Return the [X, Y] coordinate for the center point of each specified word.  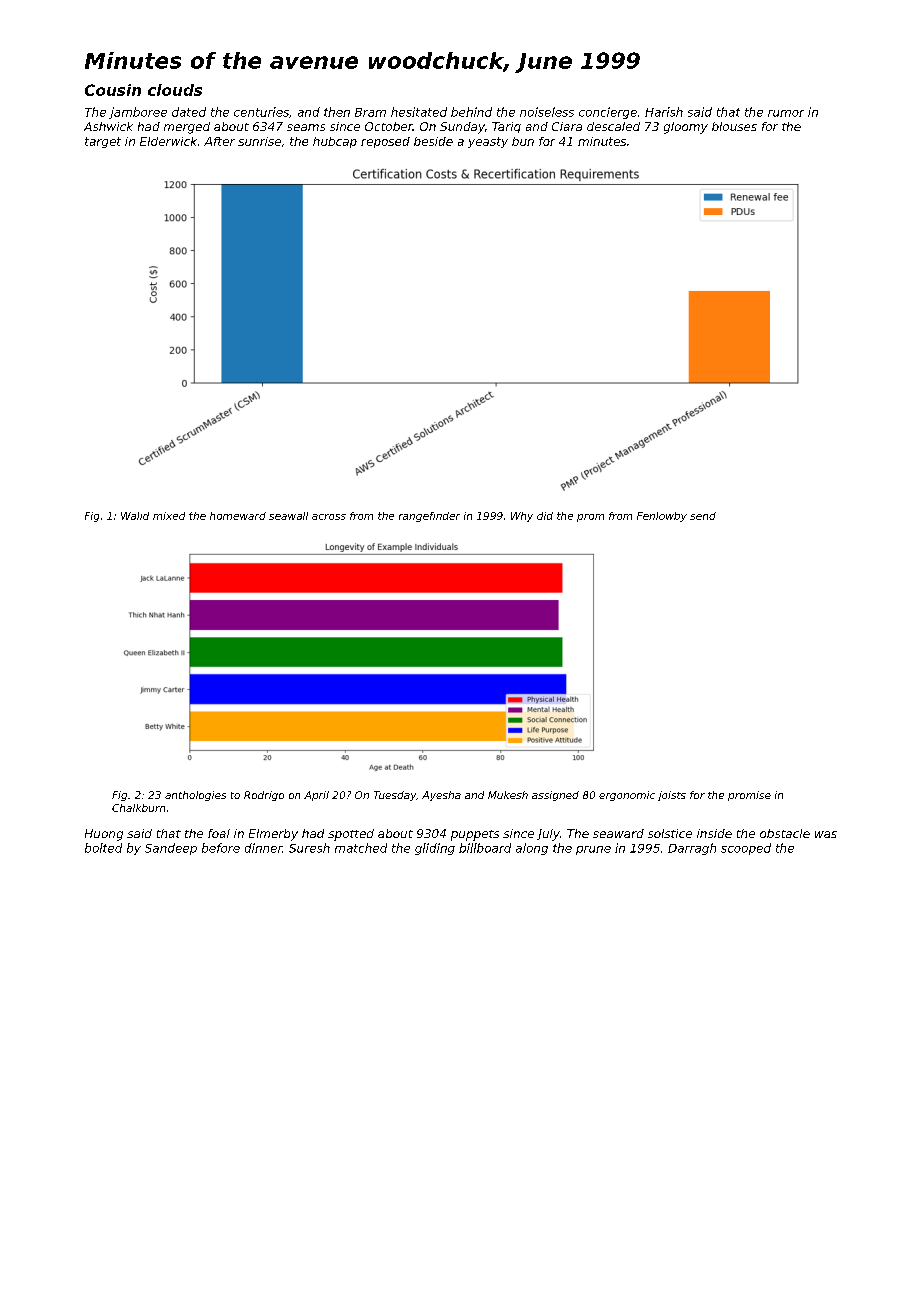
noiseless [547, 112]
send [703, 516]
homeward [238, 516]
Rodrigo [264, 796]
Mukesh [508, 795]
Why [522, 517]
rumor [786, 113]
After [219, 141]
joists [672, 796]
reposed [385, 142]
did [545, 516]
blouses [734, 126]
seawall [288, 516]
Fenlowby [662, 517]
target [103, 142]
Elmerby [273, 835]
